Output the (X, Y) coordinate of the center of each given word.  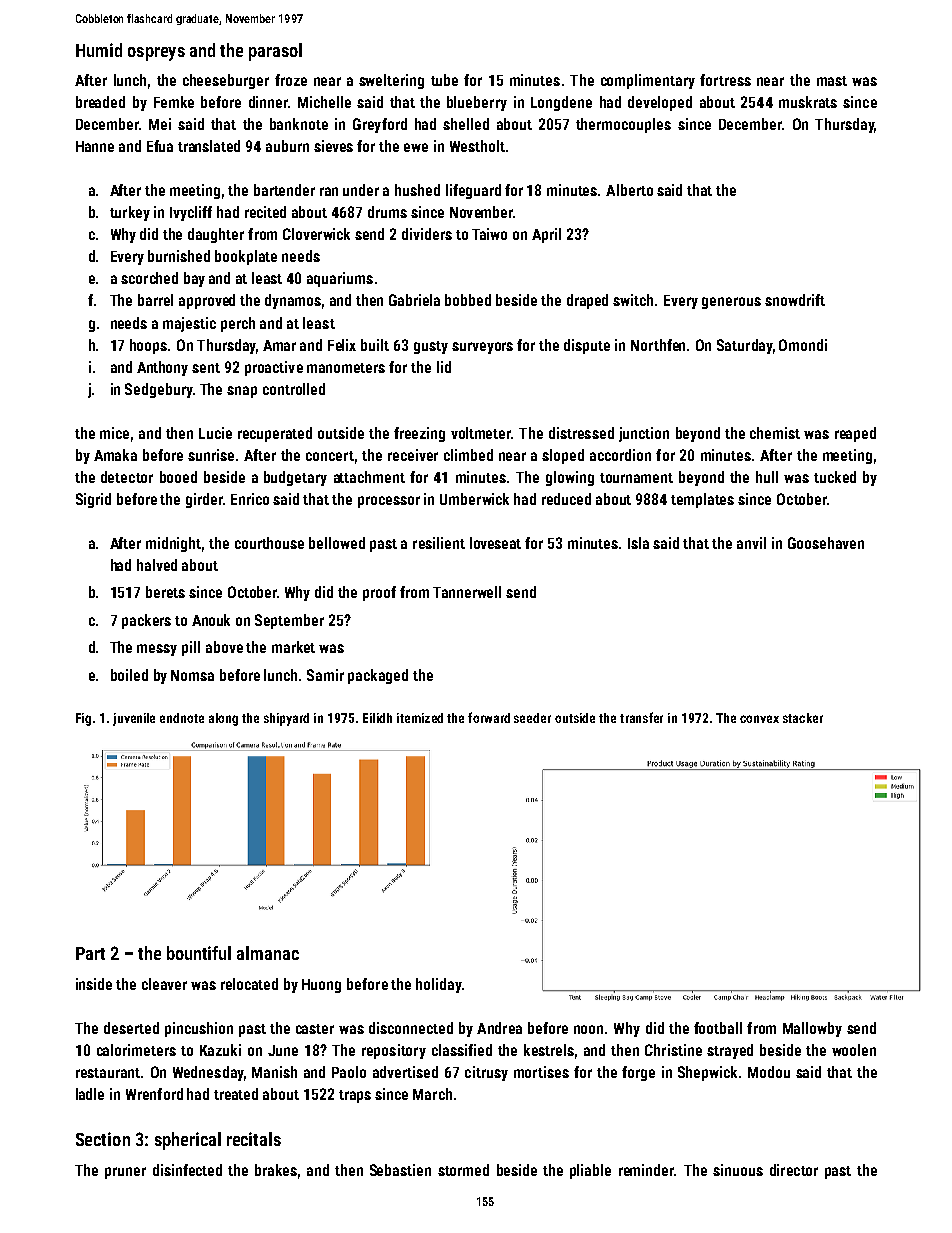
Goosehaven (826, 543)
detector (127, 477)
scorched (149, 278)
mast (832, 81)
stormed (463, 1170)
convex (759, 719)
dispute (587, 346)
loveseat (495, 543)
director (794, 1170)
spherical (188, 1141)
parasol (275, 52)
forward (489, 717)
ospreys (156, 54)
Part (90, 953)
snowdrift (795, 300)
